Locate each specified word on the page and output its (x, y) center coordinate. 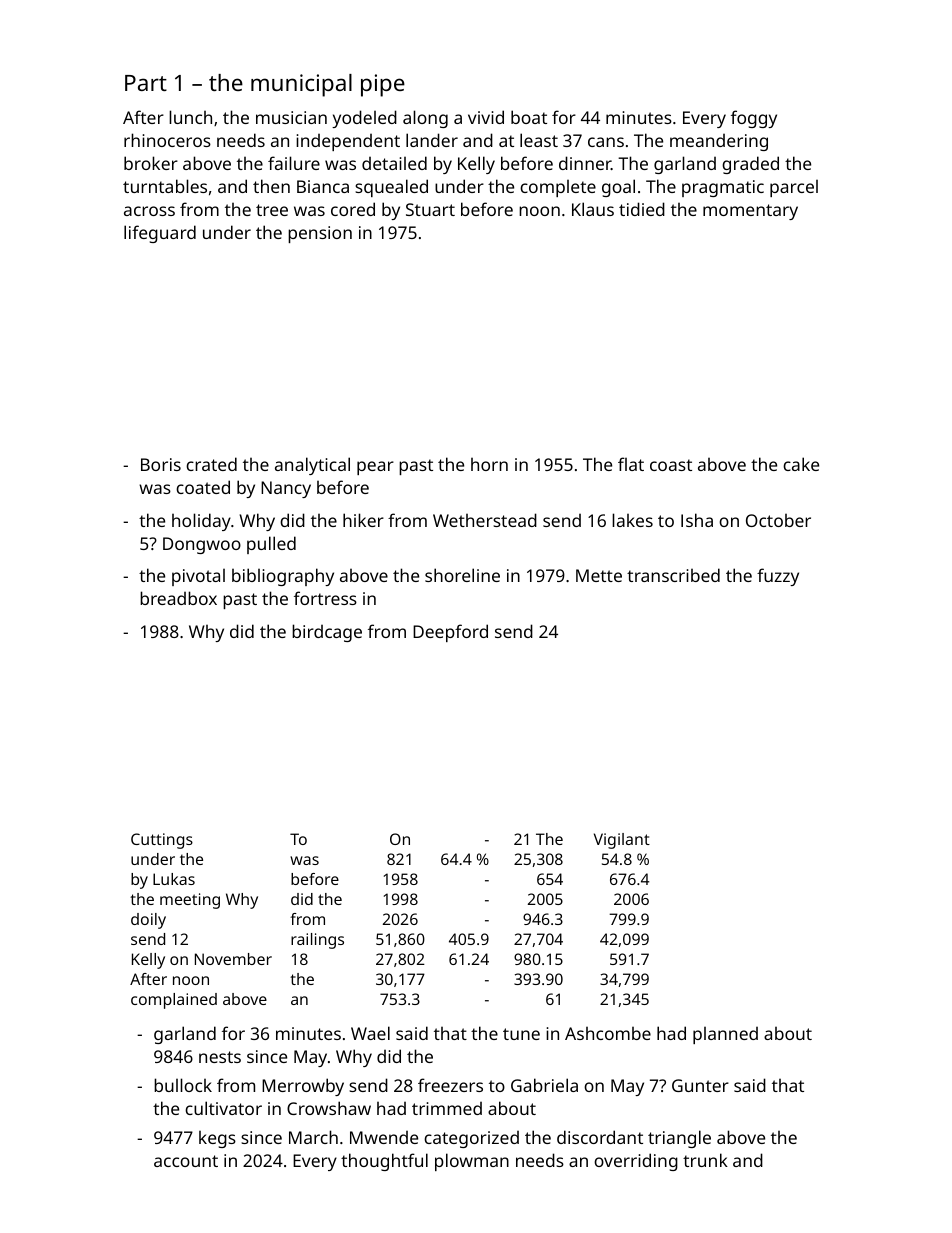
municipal (301, 85)
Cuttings (162, 841)
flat (631, 464)
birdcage (327, 633)
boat (529, 117)
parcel (794, 188)
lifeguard (160, 234)
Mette (599, 575)
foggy (754, 119)
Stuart (430, 209)
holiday (201, 522)
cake (801, 464)
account (186, 1161)
